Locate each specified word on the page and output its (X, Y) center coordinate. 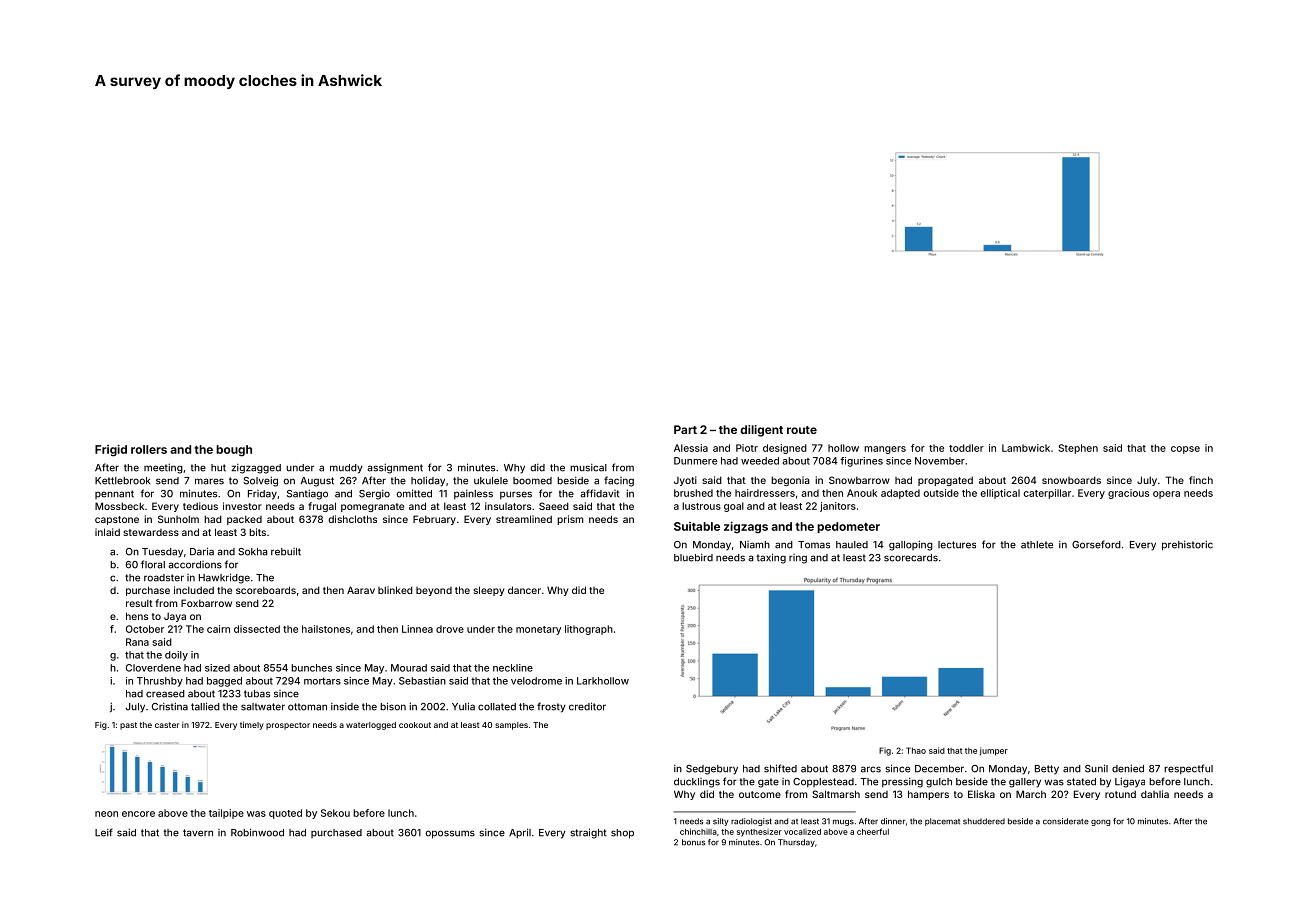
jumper (994, 751)
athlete (1037, 545)
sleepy (488, 591)
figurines (861, 462)
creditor (587, 706)
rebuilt (286, 552)
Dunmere (695, 461)
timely (252, 726)
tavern (198, 833)
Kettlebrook (122, 481)
